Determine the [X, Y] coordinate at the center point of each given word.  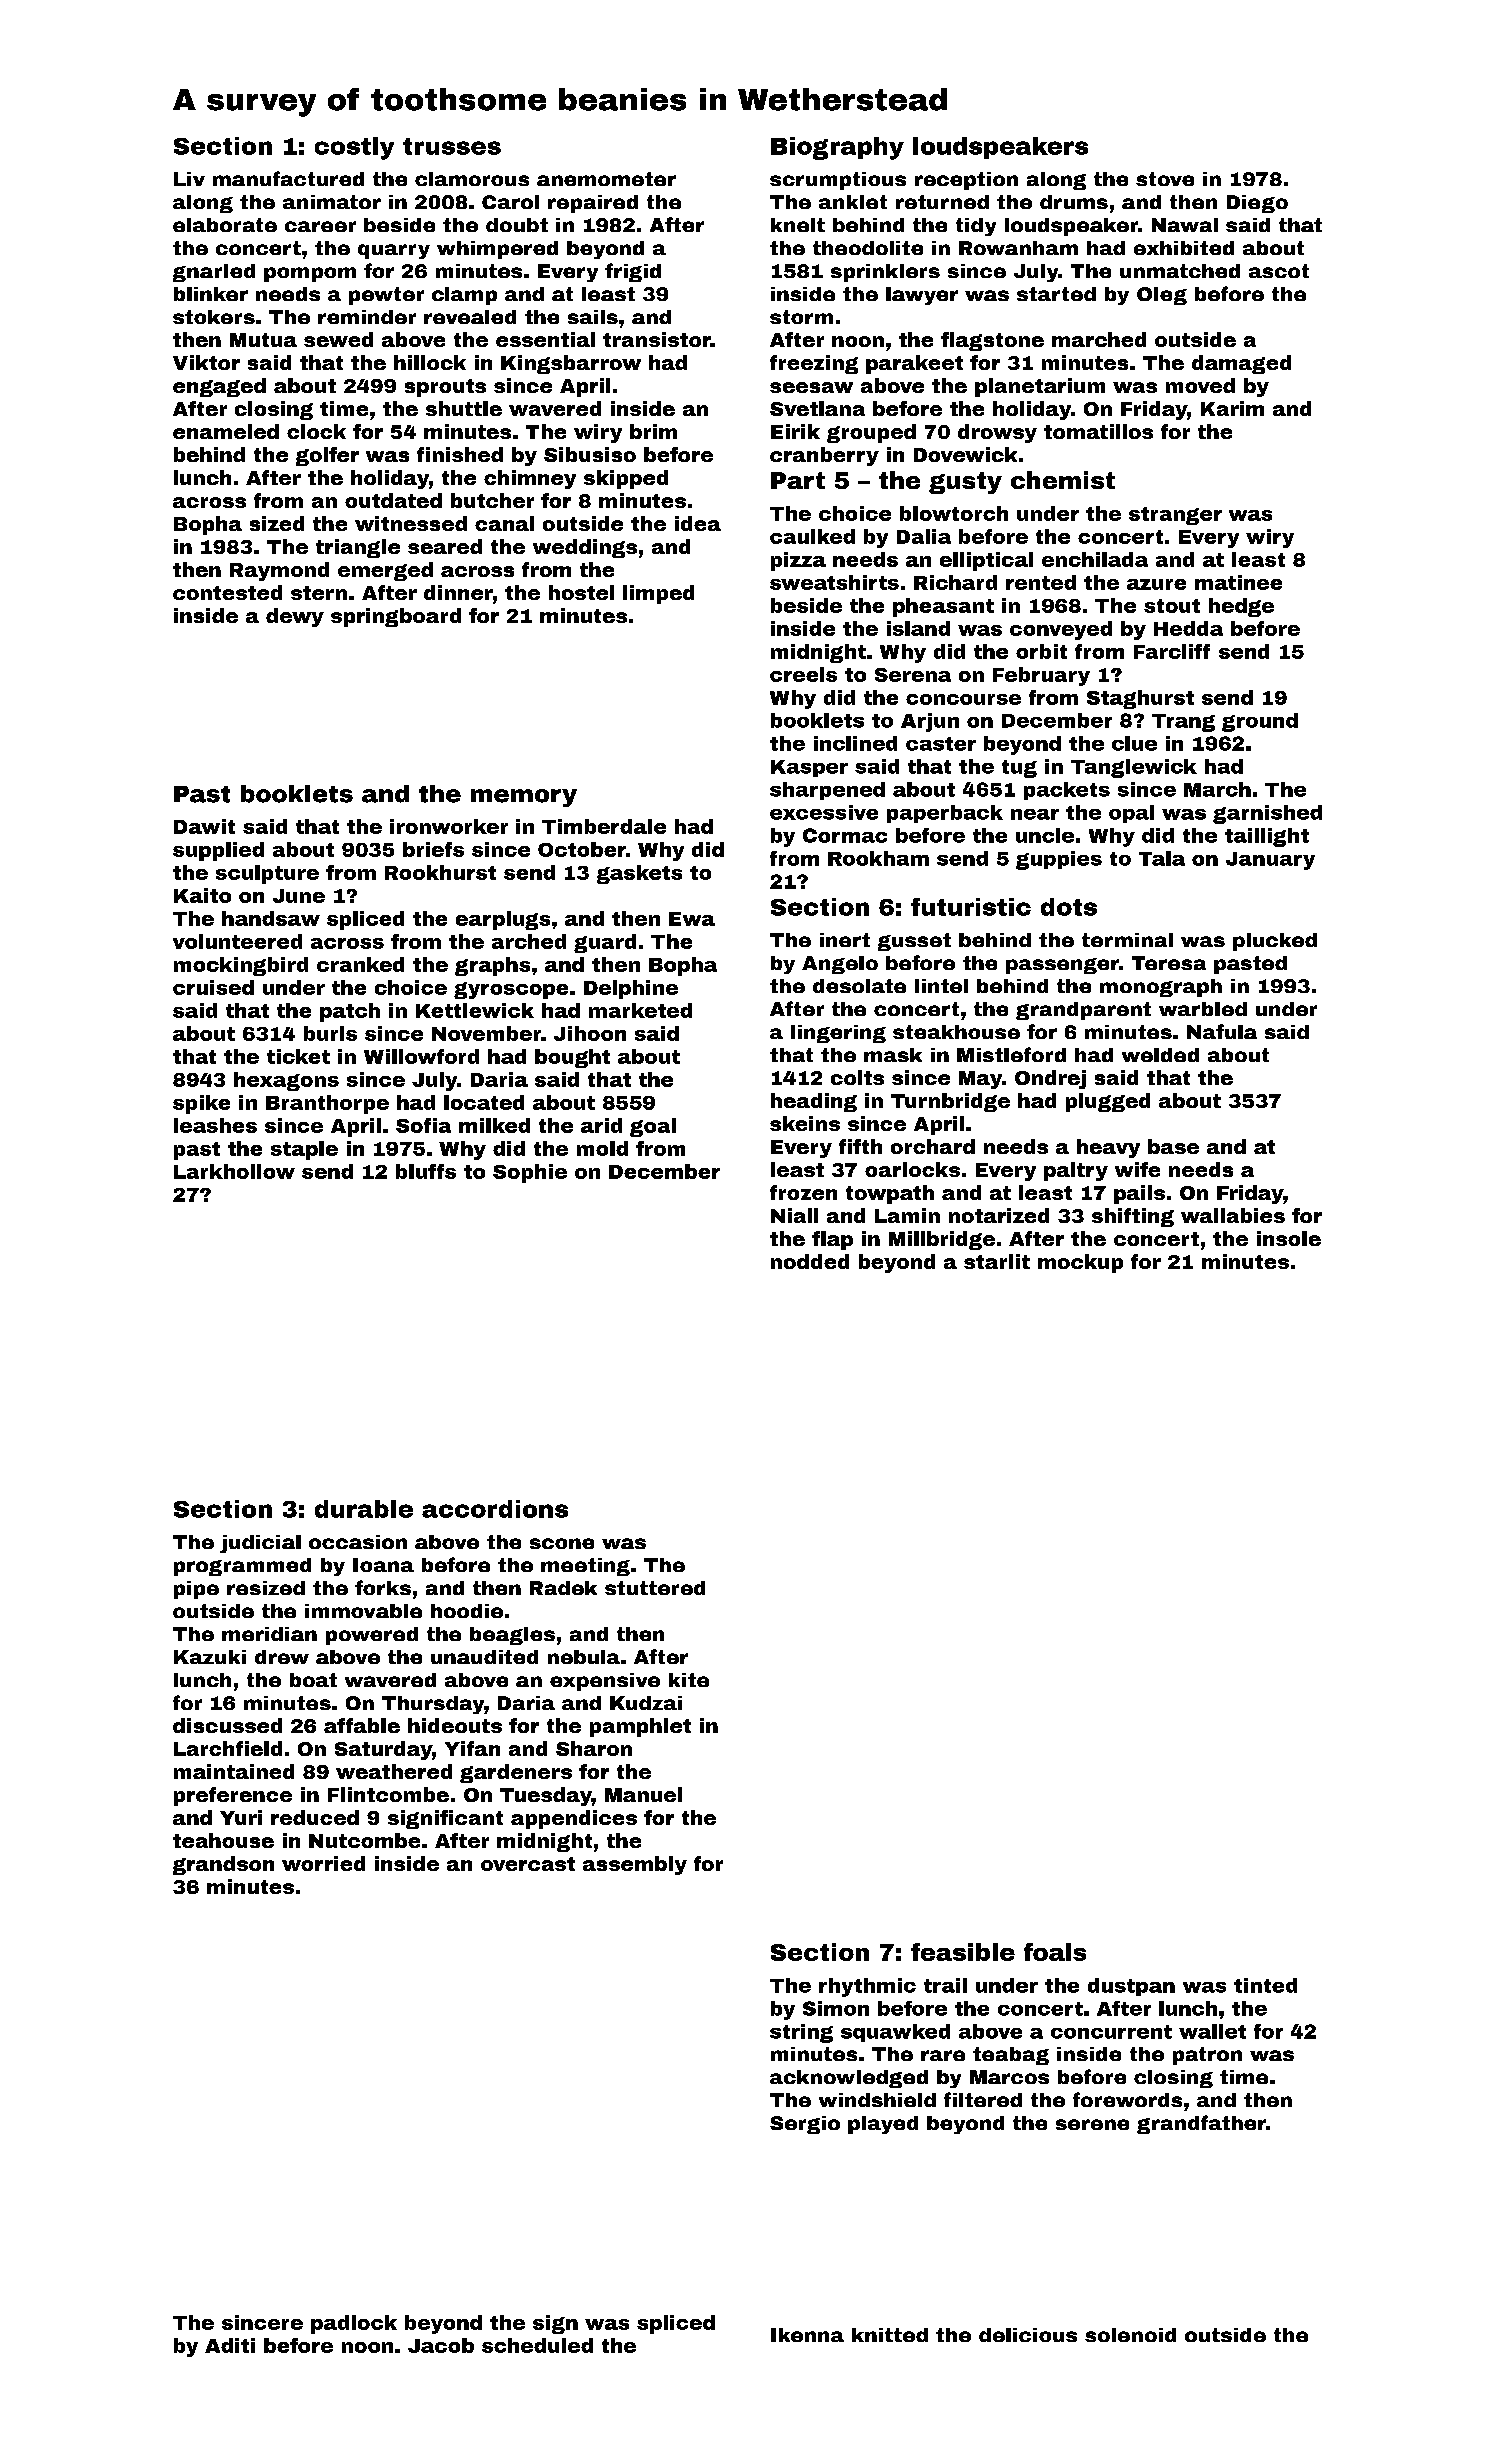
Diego [1257, 204]
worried [323, 1863]
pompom [310, 274]
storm [801, 317]
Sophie [530, 1173]
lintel [941, 986]
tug [1019, 769]
